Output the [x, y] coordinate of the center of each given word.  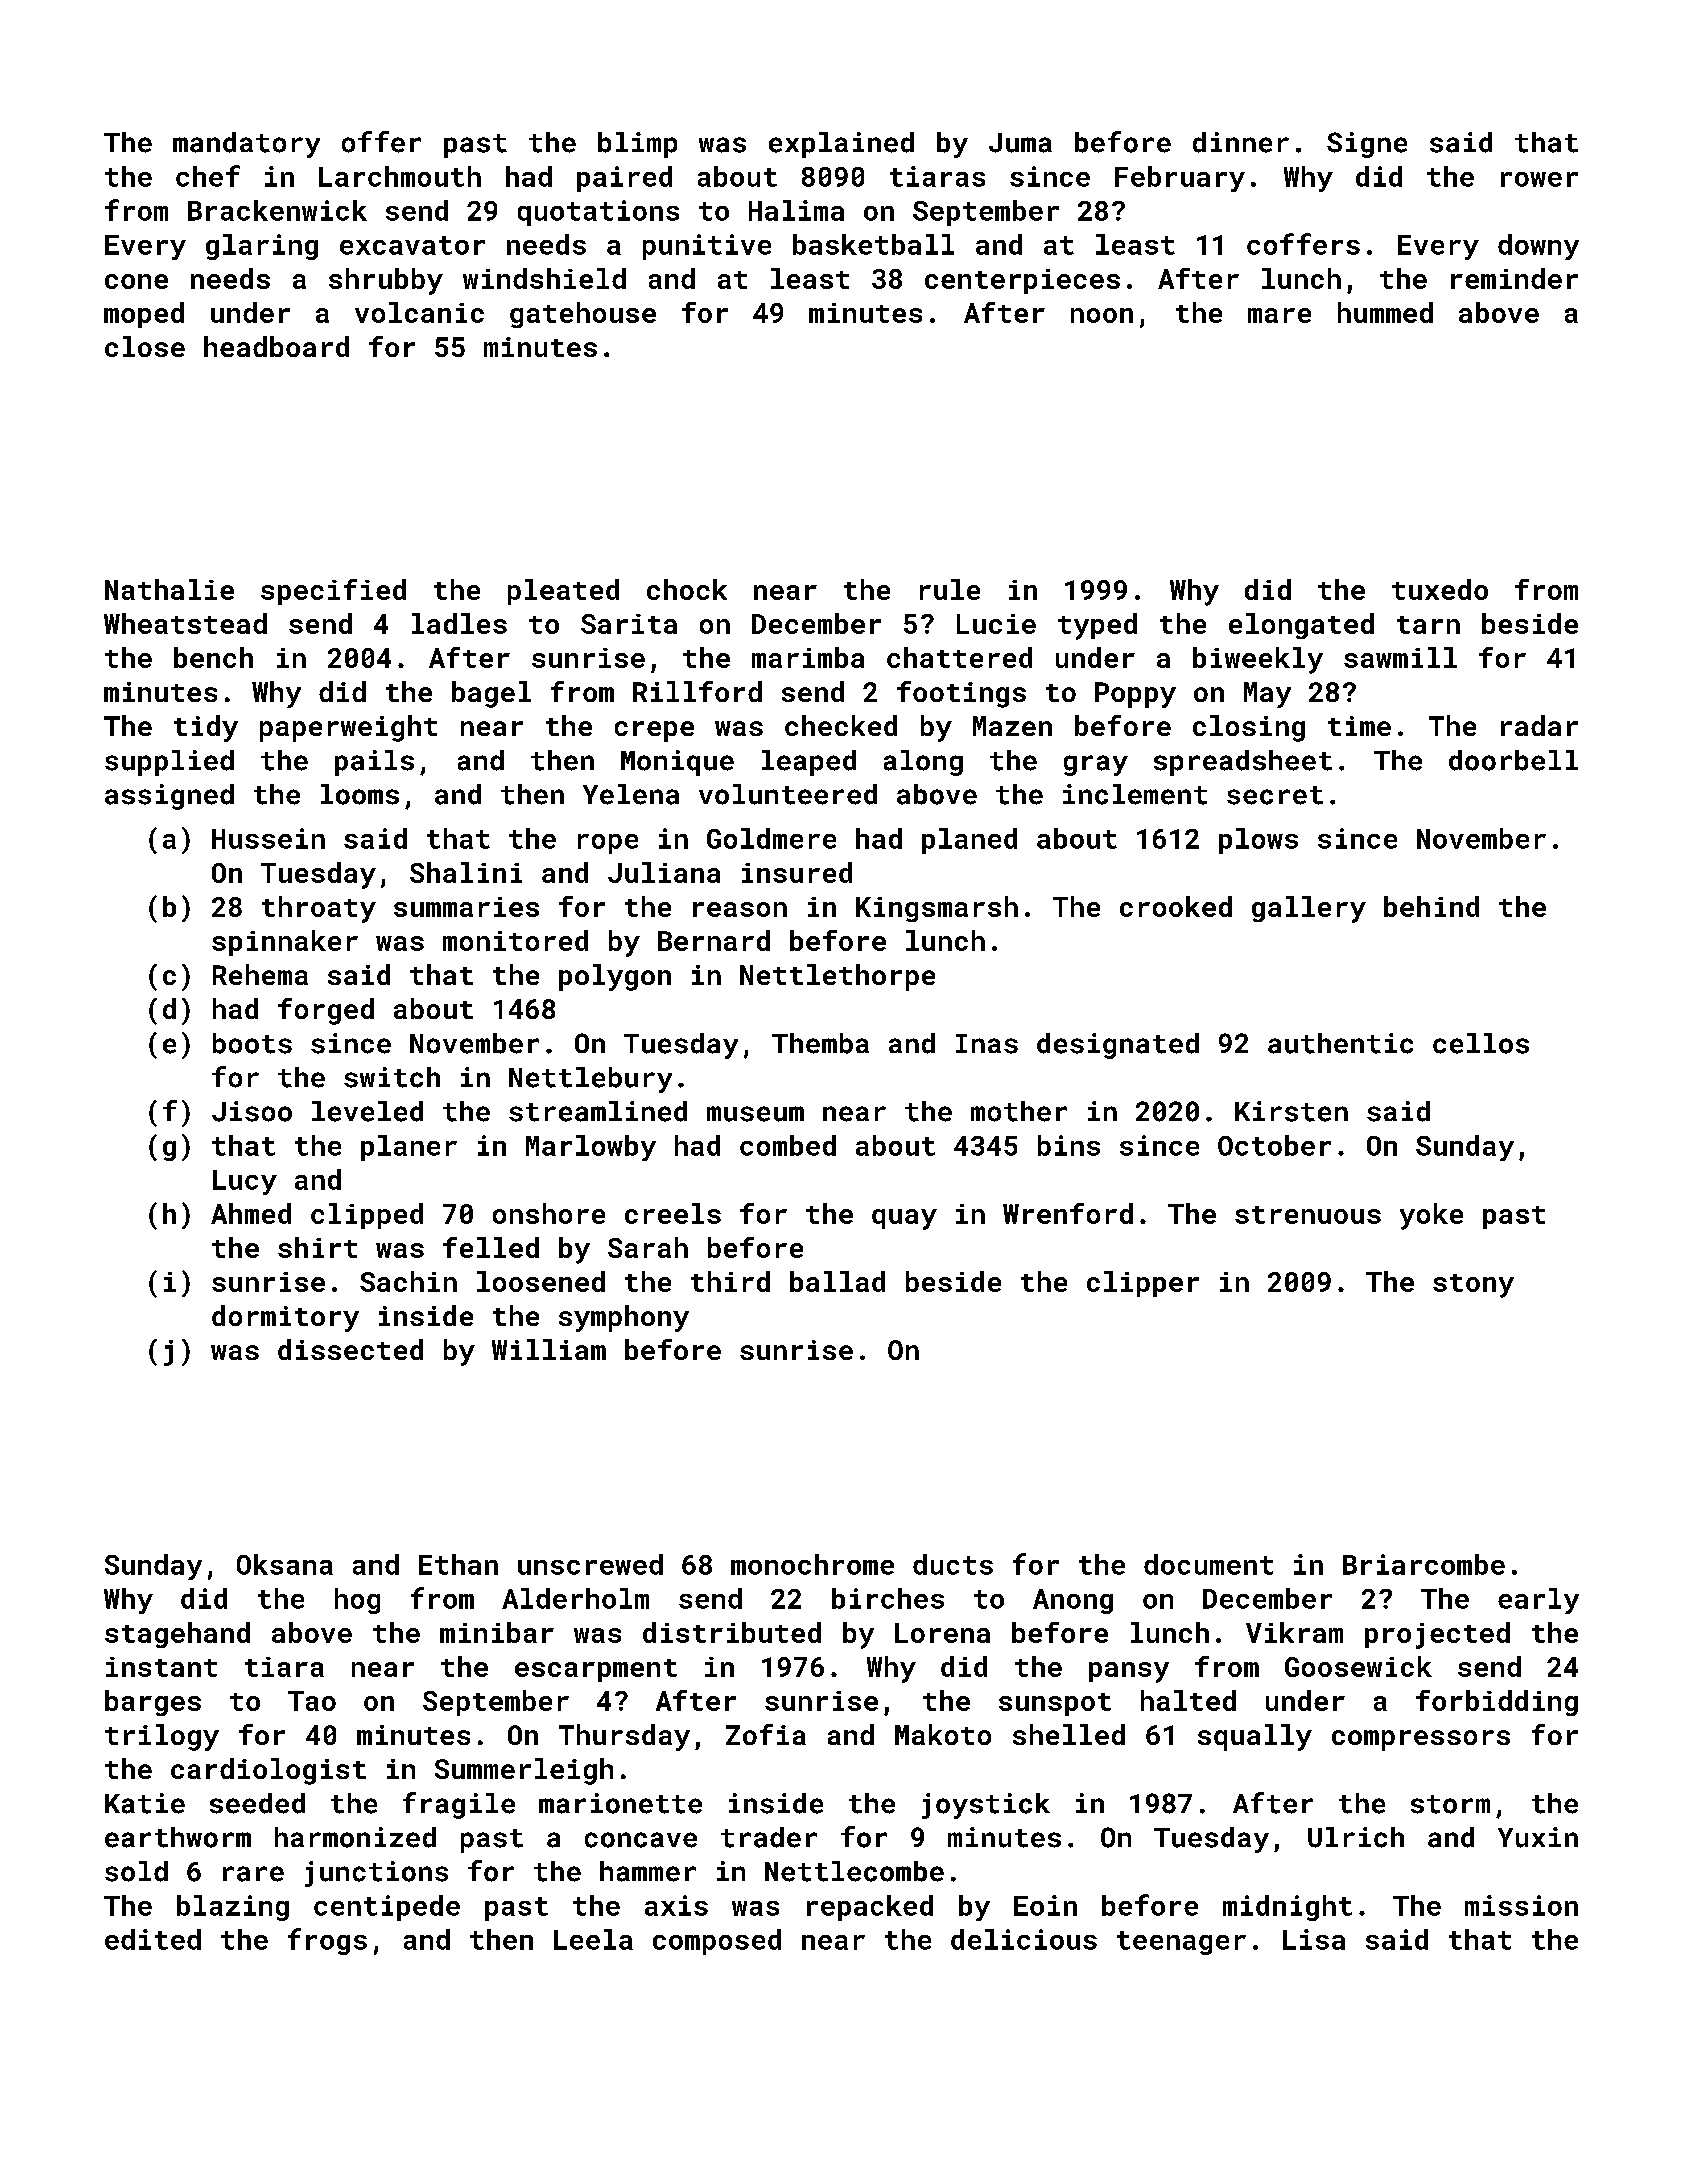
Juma [1020, 143]
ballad [837, 1281]
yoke [1431, 1216]
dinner [1241, 142]
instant [161, 1667]
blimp [637, 145]
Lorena [942, 1633]
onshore [549, 1213]
